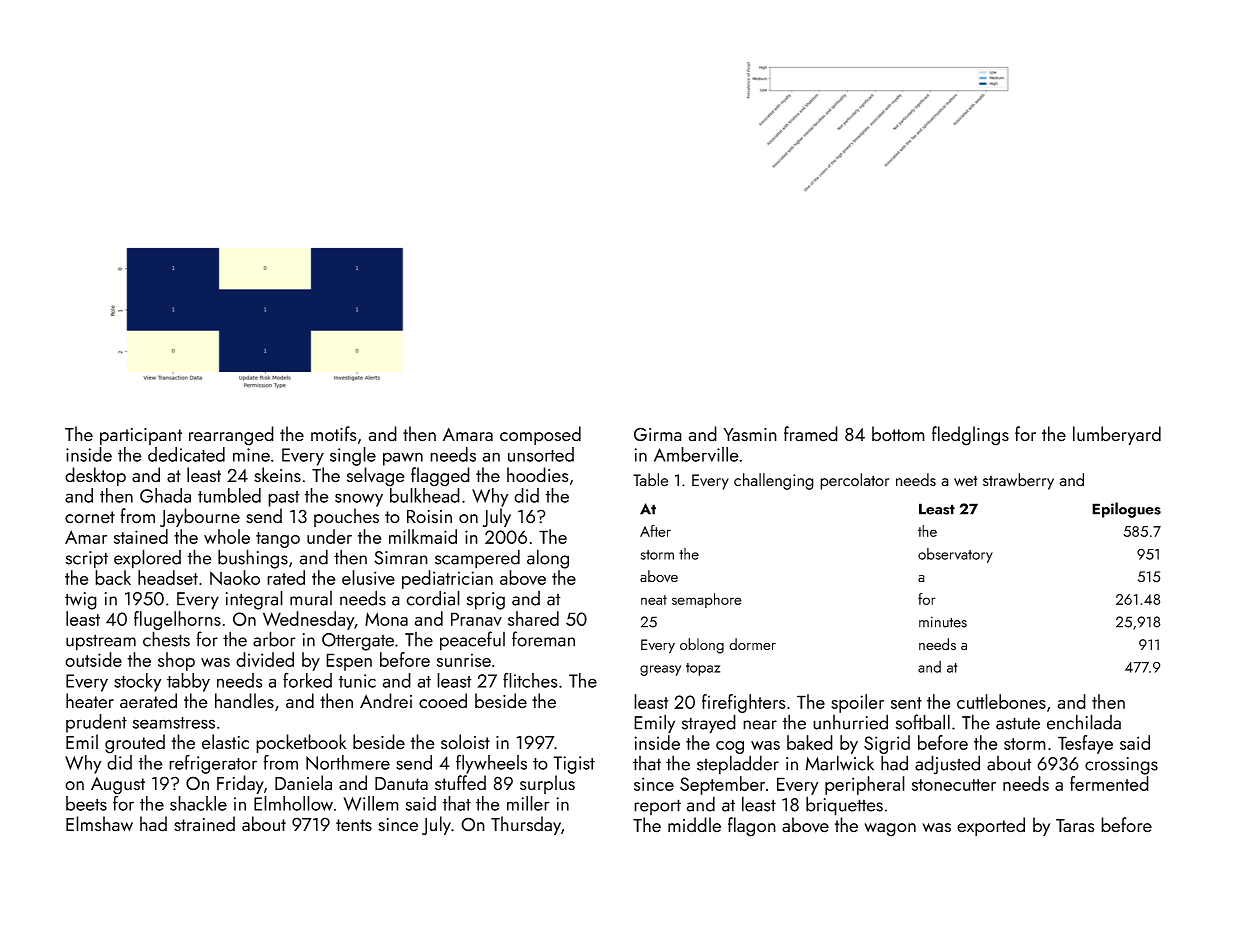  Describe the element at coordinates (730, 747) in the document. I see `cog` at that location.
